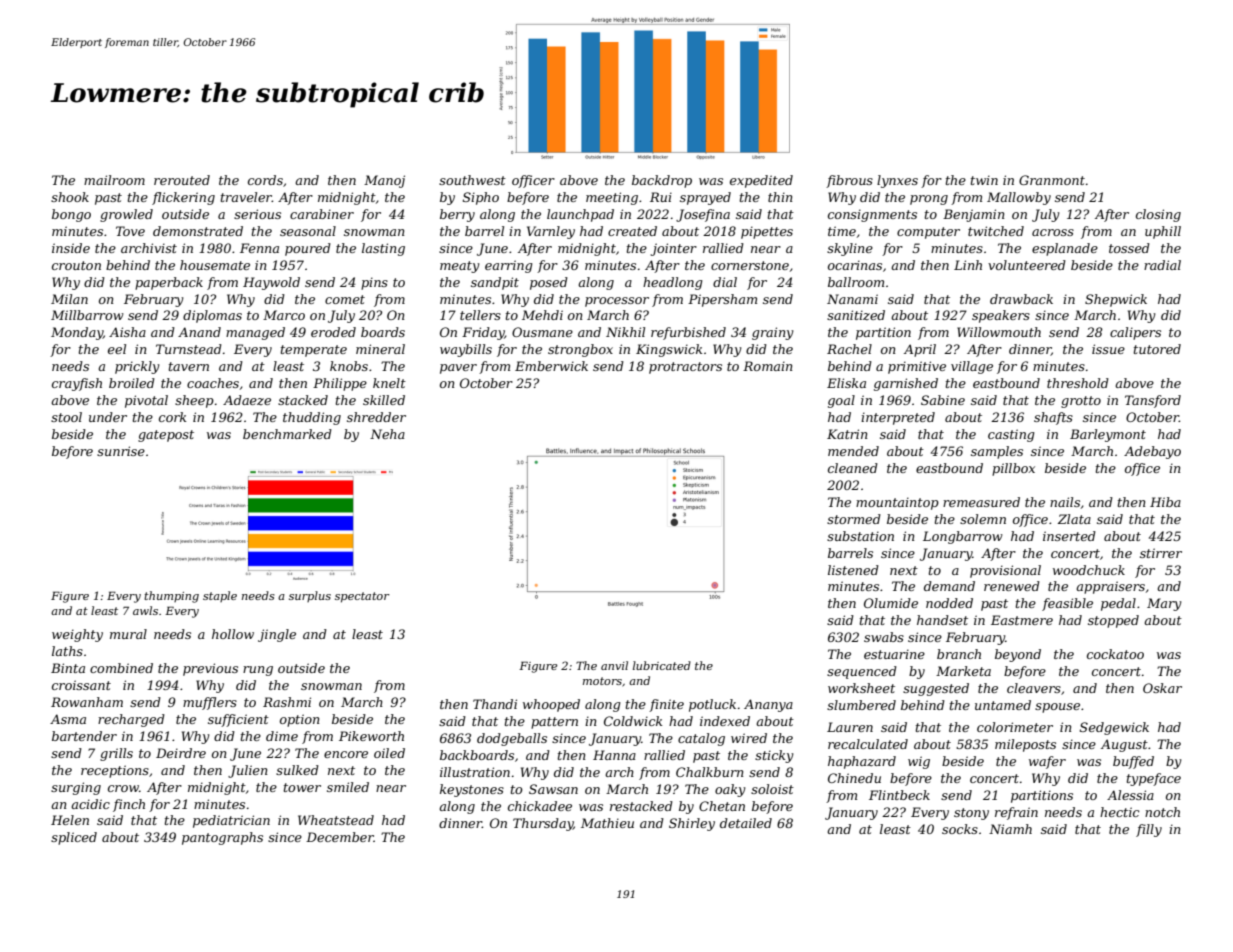 The height and width of the screenshot is (952, 1233). I want to click on Julien, so click(248, 771).
